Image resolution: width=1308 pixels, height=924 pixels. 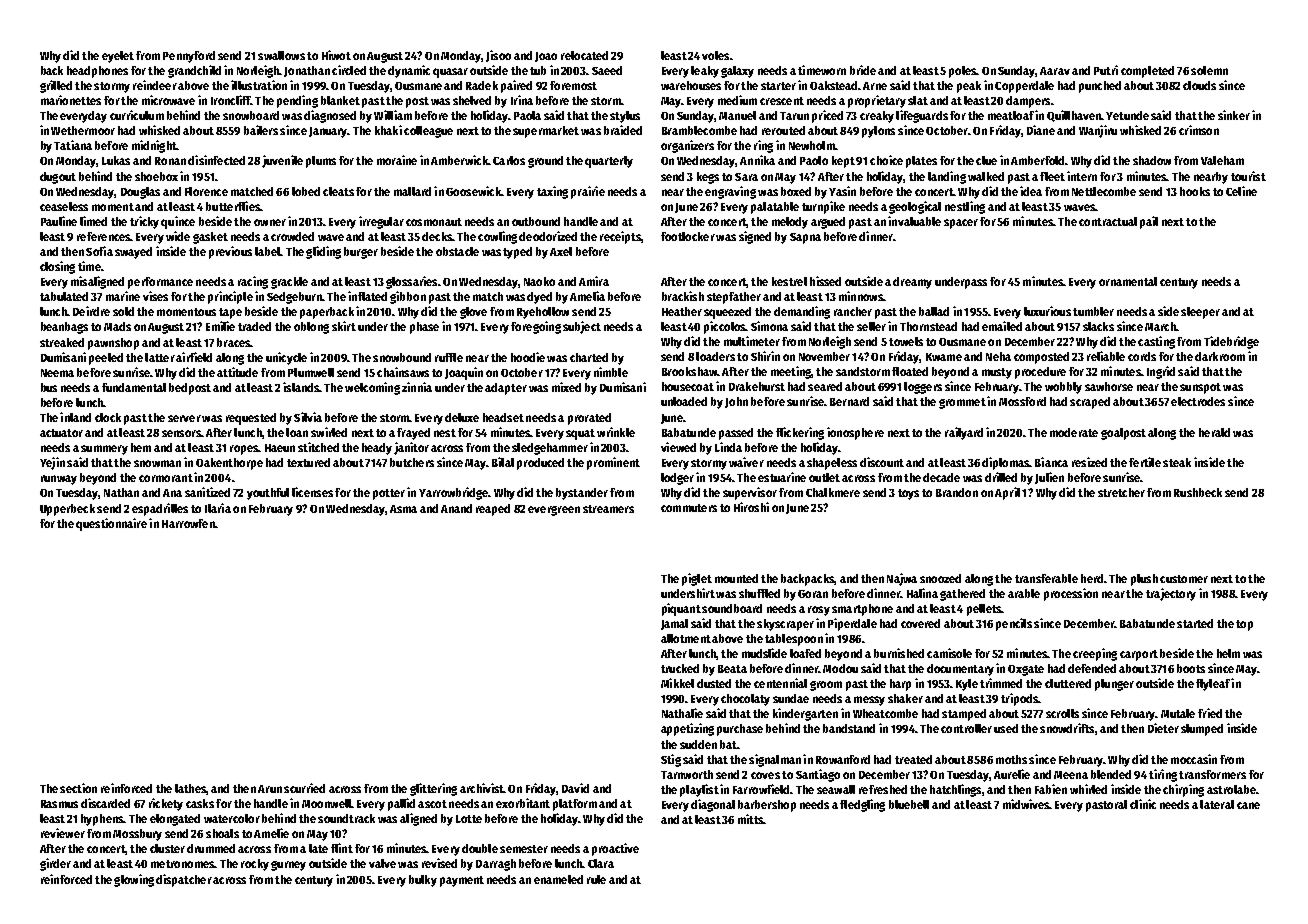 I want to click on boxed, so click(x=796, y=191).
